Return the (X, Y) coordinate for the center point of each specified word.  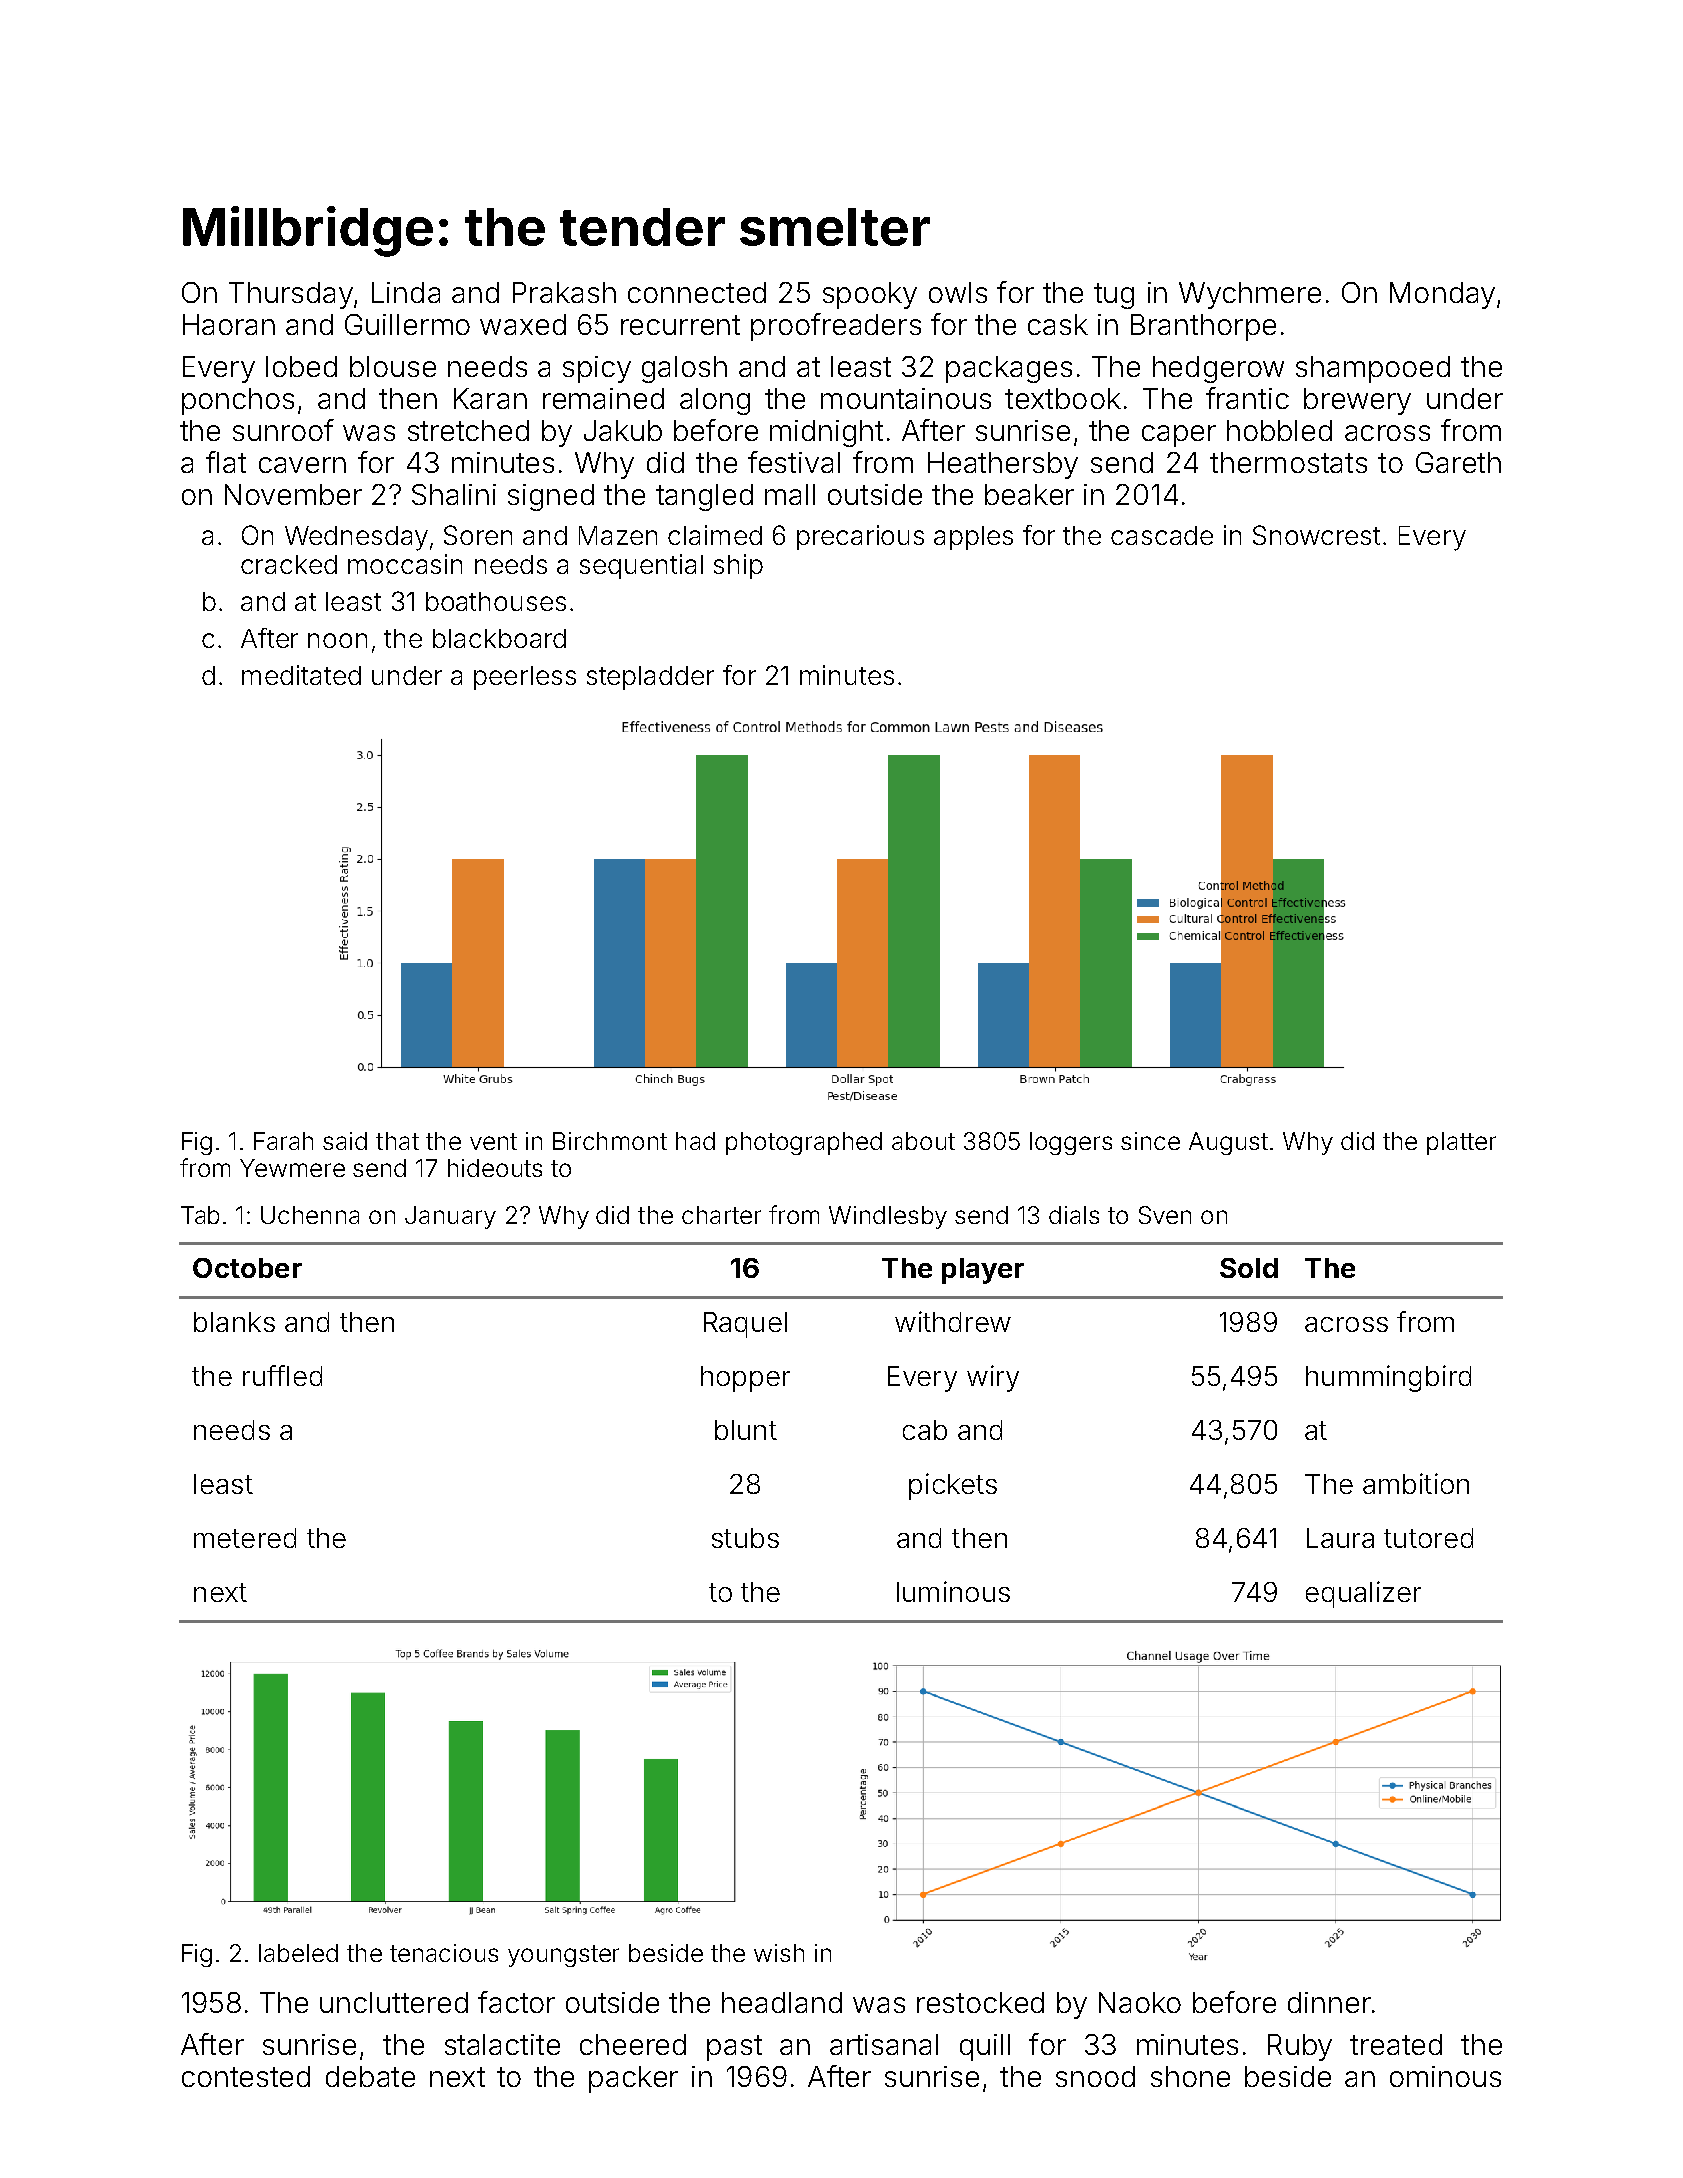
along (715, 401)
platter (1461, 1143)
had (695, 1141)
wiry (993, 1378)
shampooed (1373, 369)
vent (493, 1141)
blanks (234, 1322)
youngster (563, 1956)
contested (246, 2076)
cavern (302, 465)
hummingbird (1388, 1378)
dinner (1329, 2002)
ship (738, 566)
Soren (478, 535)
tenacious (444, 1953)
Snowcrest (1316, 535)
